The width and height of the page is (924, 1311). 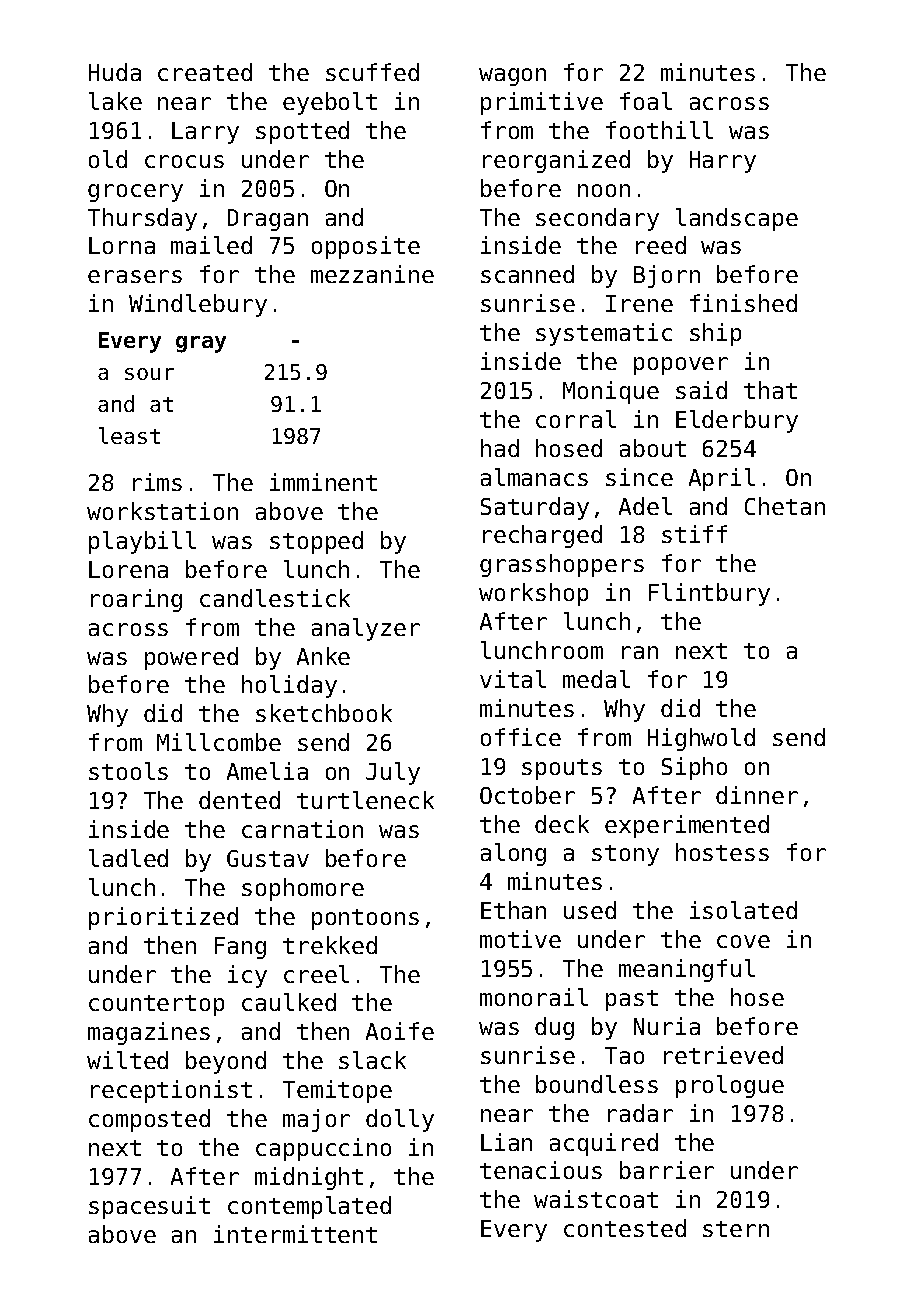 I want to click on stopped, so click(x=316, y=542).
